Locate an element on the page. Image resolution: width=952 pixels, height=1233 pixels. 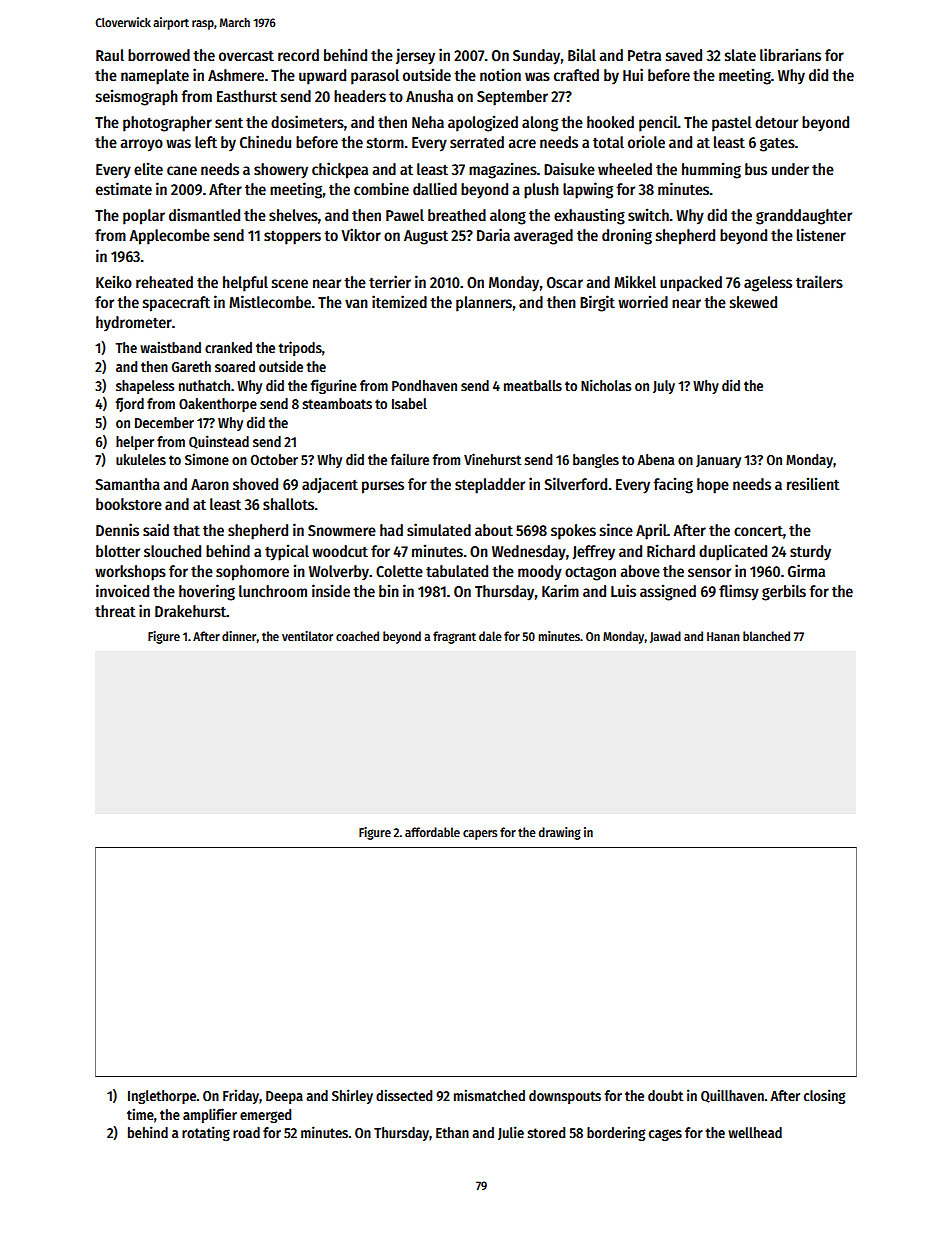
Aaron is located at coordinates (210, 484).
